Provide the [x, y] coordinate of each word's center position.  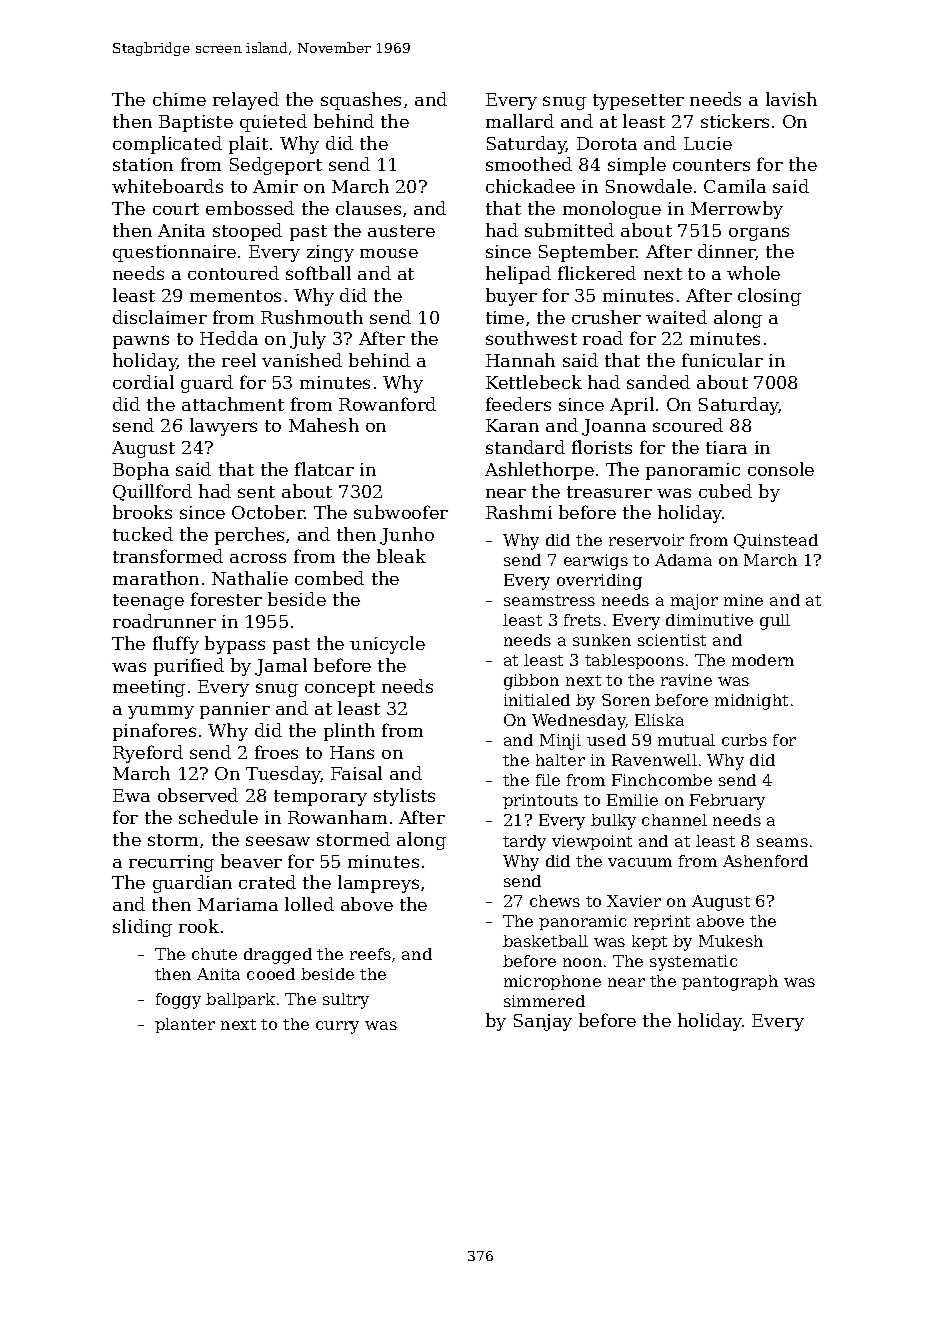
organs [759, 234]
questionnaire [174, 253]
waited [676, 317]
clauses [368, 208]
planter [185, 1025]
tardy [524, 843]
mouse [389, 253]
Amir [275, 186]
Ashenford [765, 861]
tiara [726, 447]
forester [226, 599]
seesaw [278, 841]
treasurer [609, 492]
